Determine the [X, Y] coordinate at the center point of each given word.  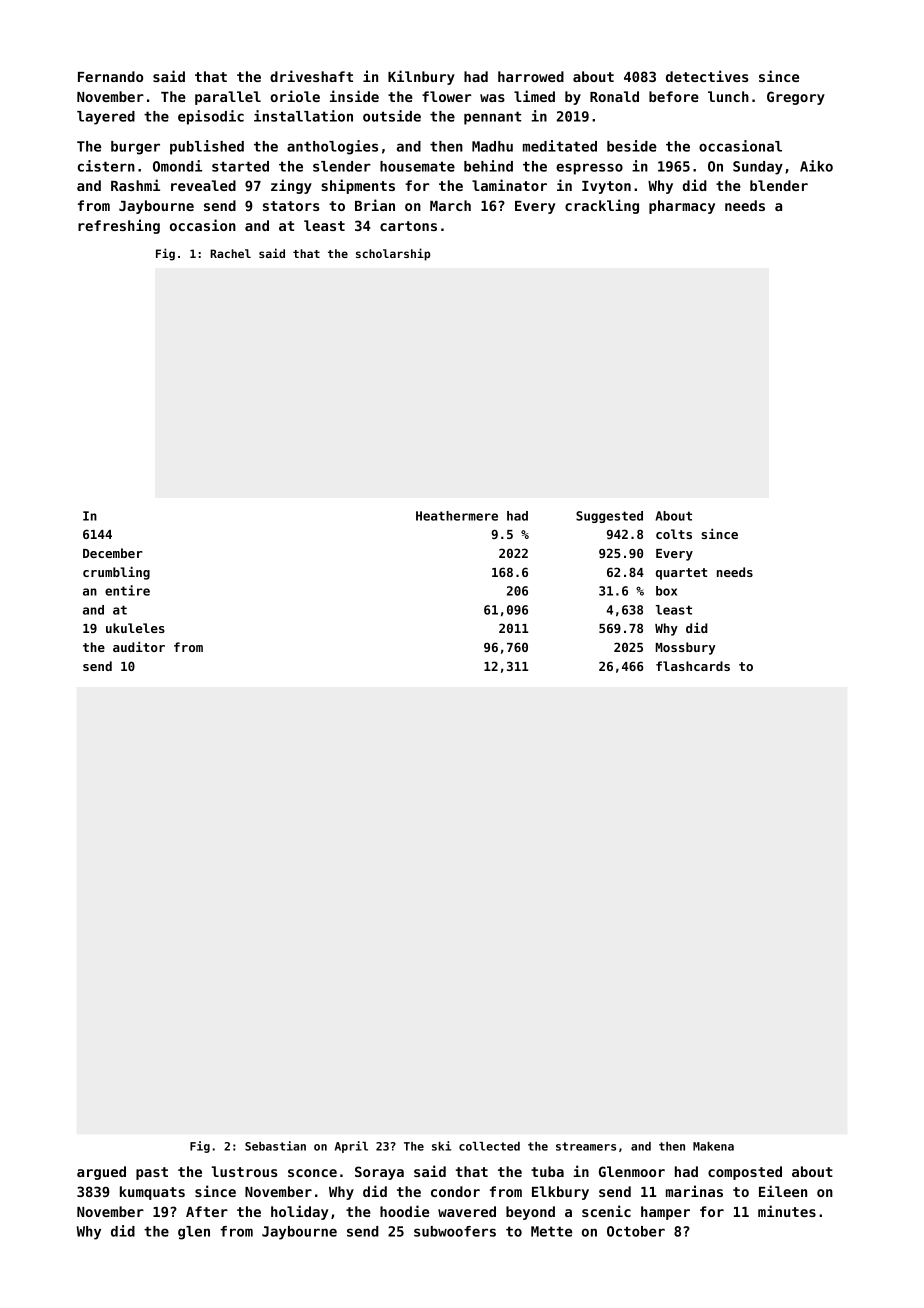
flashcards [693, 666]
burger [135, 148]
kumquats [152, 1193]
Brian [375, 205]
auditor [139, 647]
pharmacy [682, 207]
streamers [586, 1146]
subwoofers [455, 1231]
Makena [713, 1146]
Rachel [230, 253]
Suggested [609, 517]
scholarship [393, 254]
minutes [787, 1211]
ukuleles [135, 628]
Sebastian [275, 1146]
